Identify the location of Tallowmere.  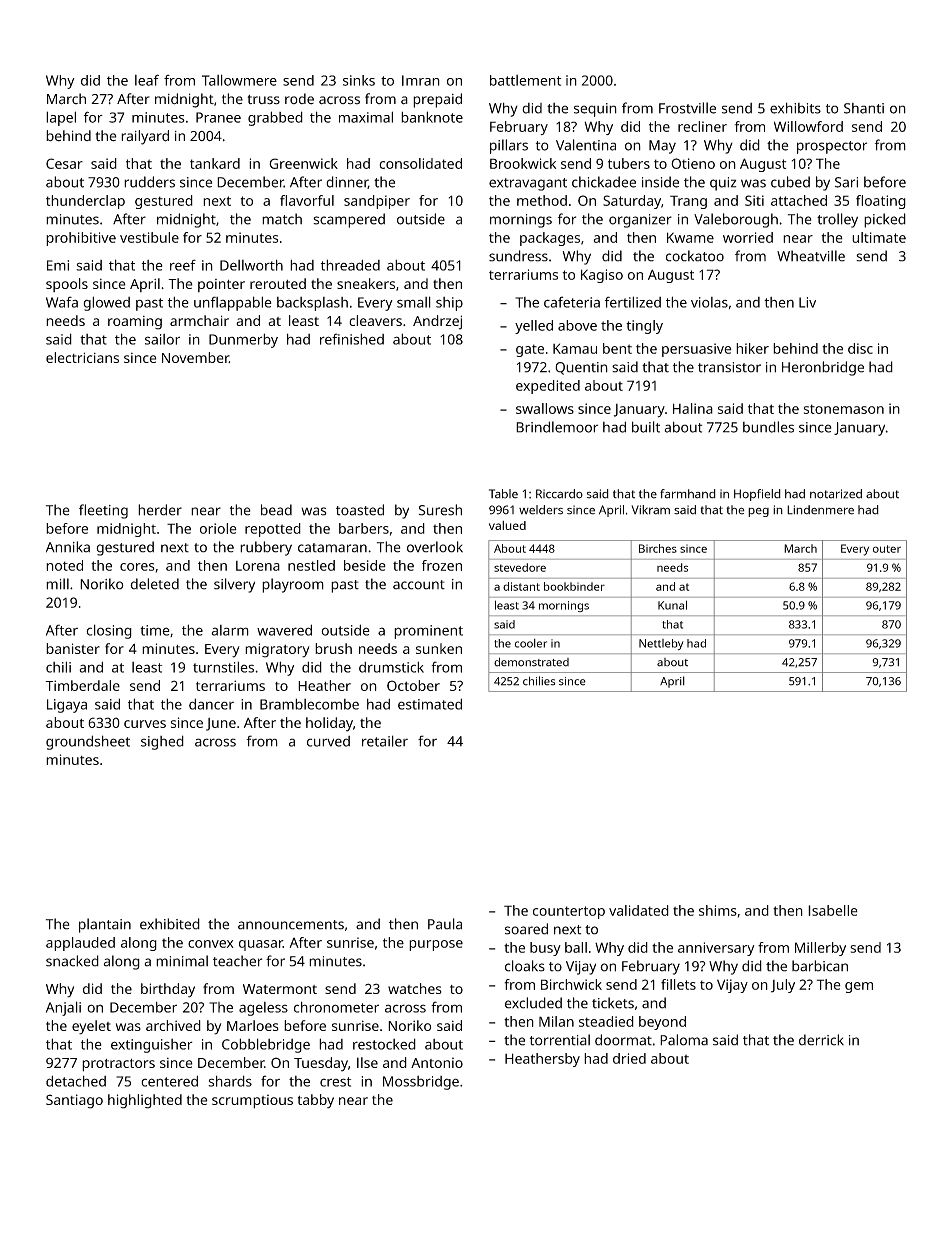
(239, 80).
